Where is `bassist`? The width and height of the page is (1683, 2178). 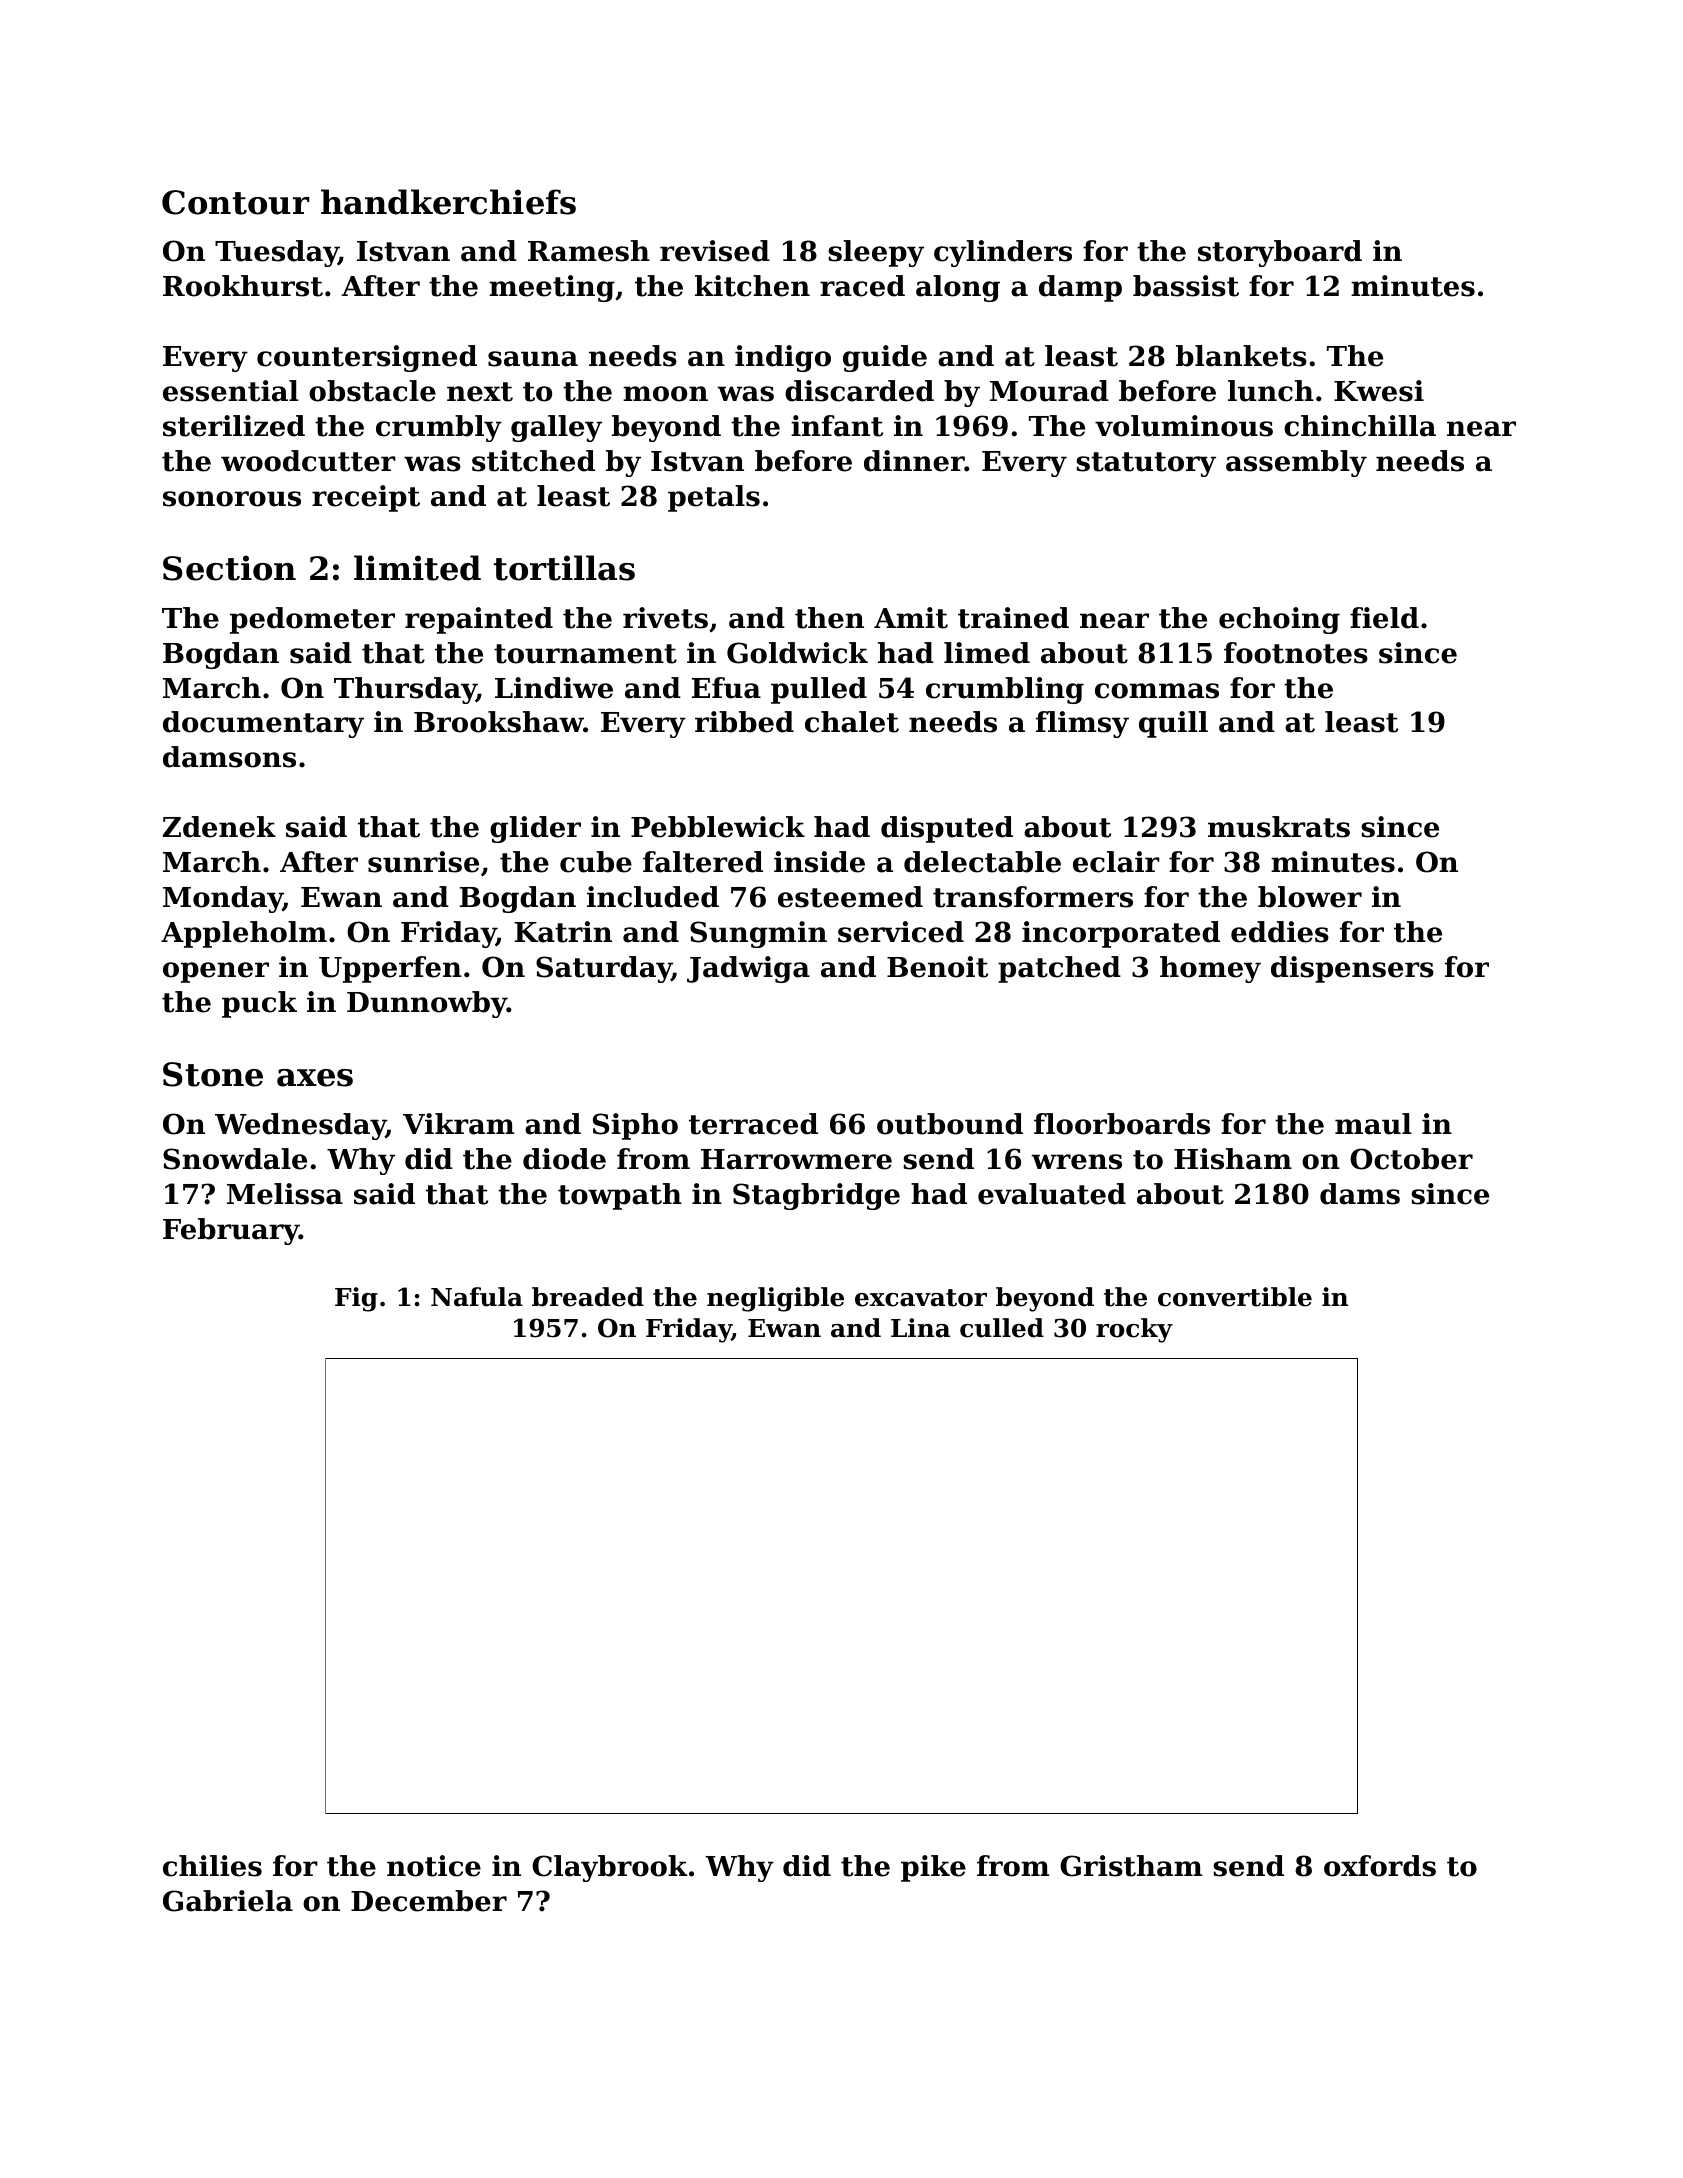 bassist is located at coordinates (1186, 286).
